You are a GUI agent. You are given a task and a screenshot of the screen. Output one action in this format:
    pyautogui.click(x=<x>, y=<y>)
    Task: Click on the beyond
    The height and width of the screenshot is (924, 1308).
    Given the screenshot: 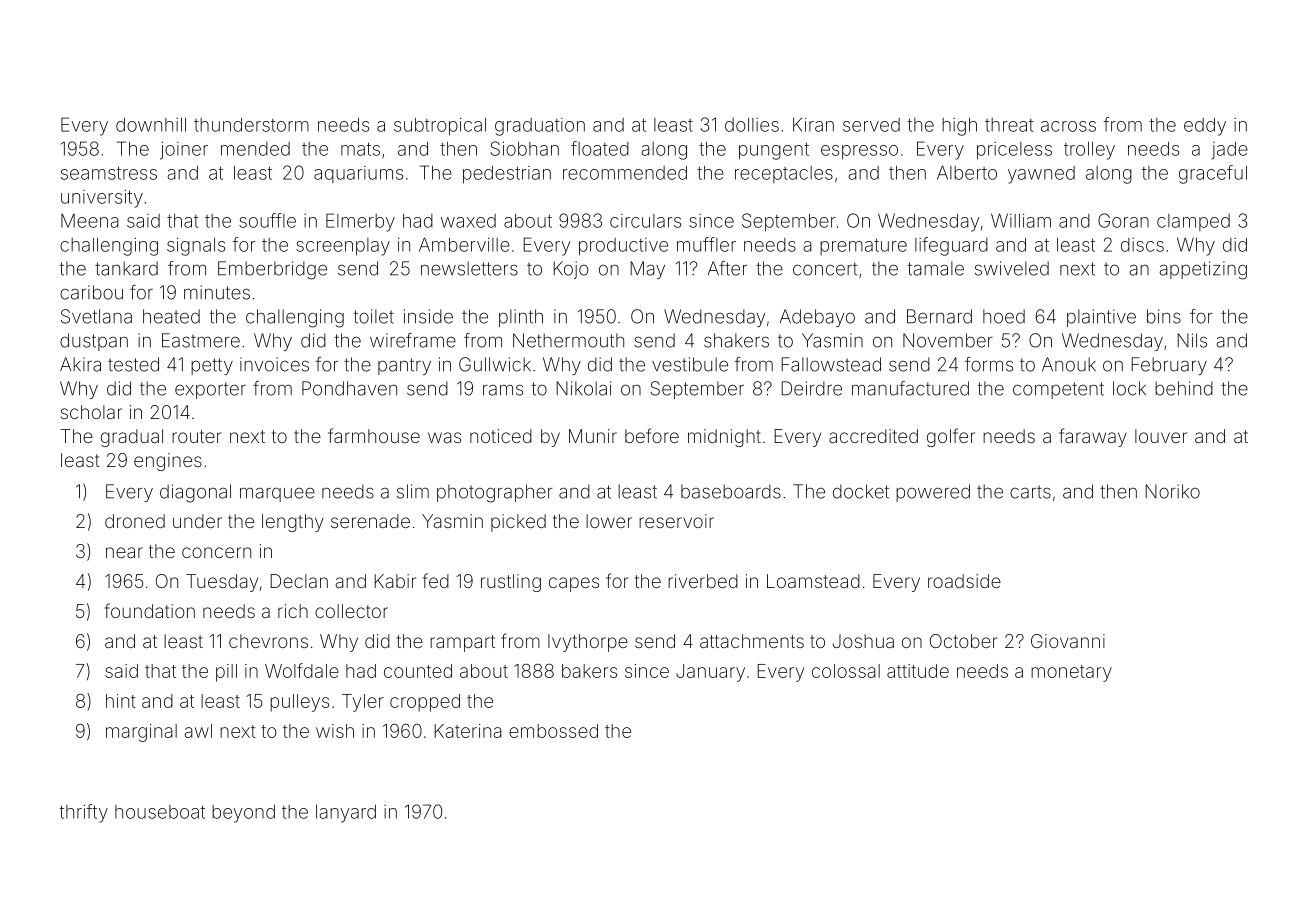 What is the action you would take?
    pyautogui.click(x=243, y=813)
